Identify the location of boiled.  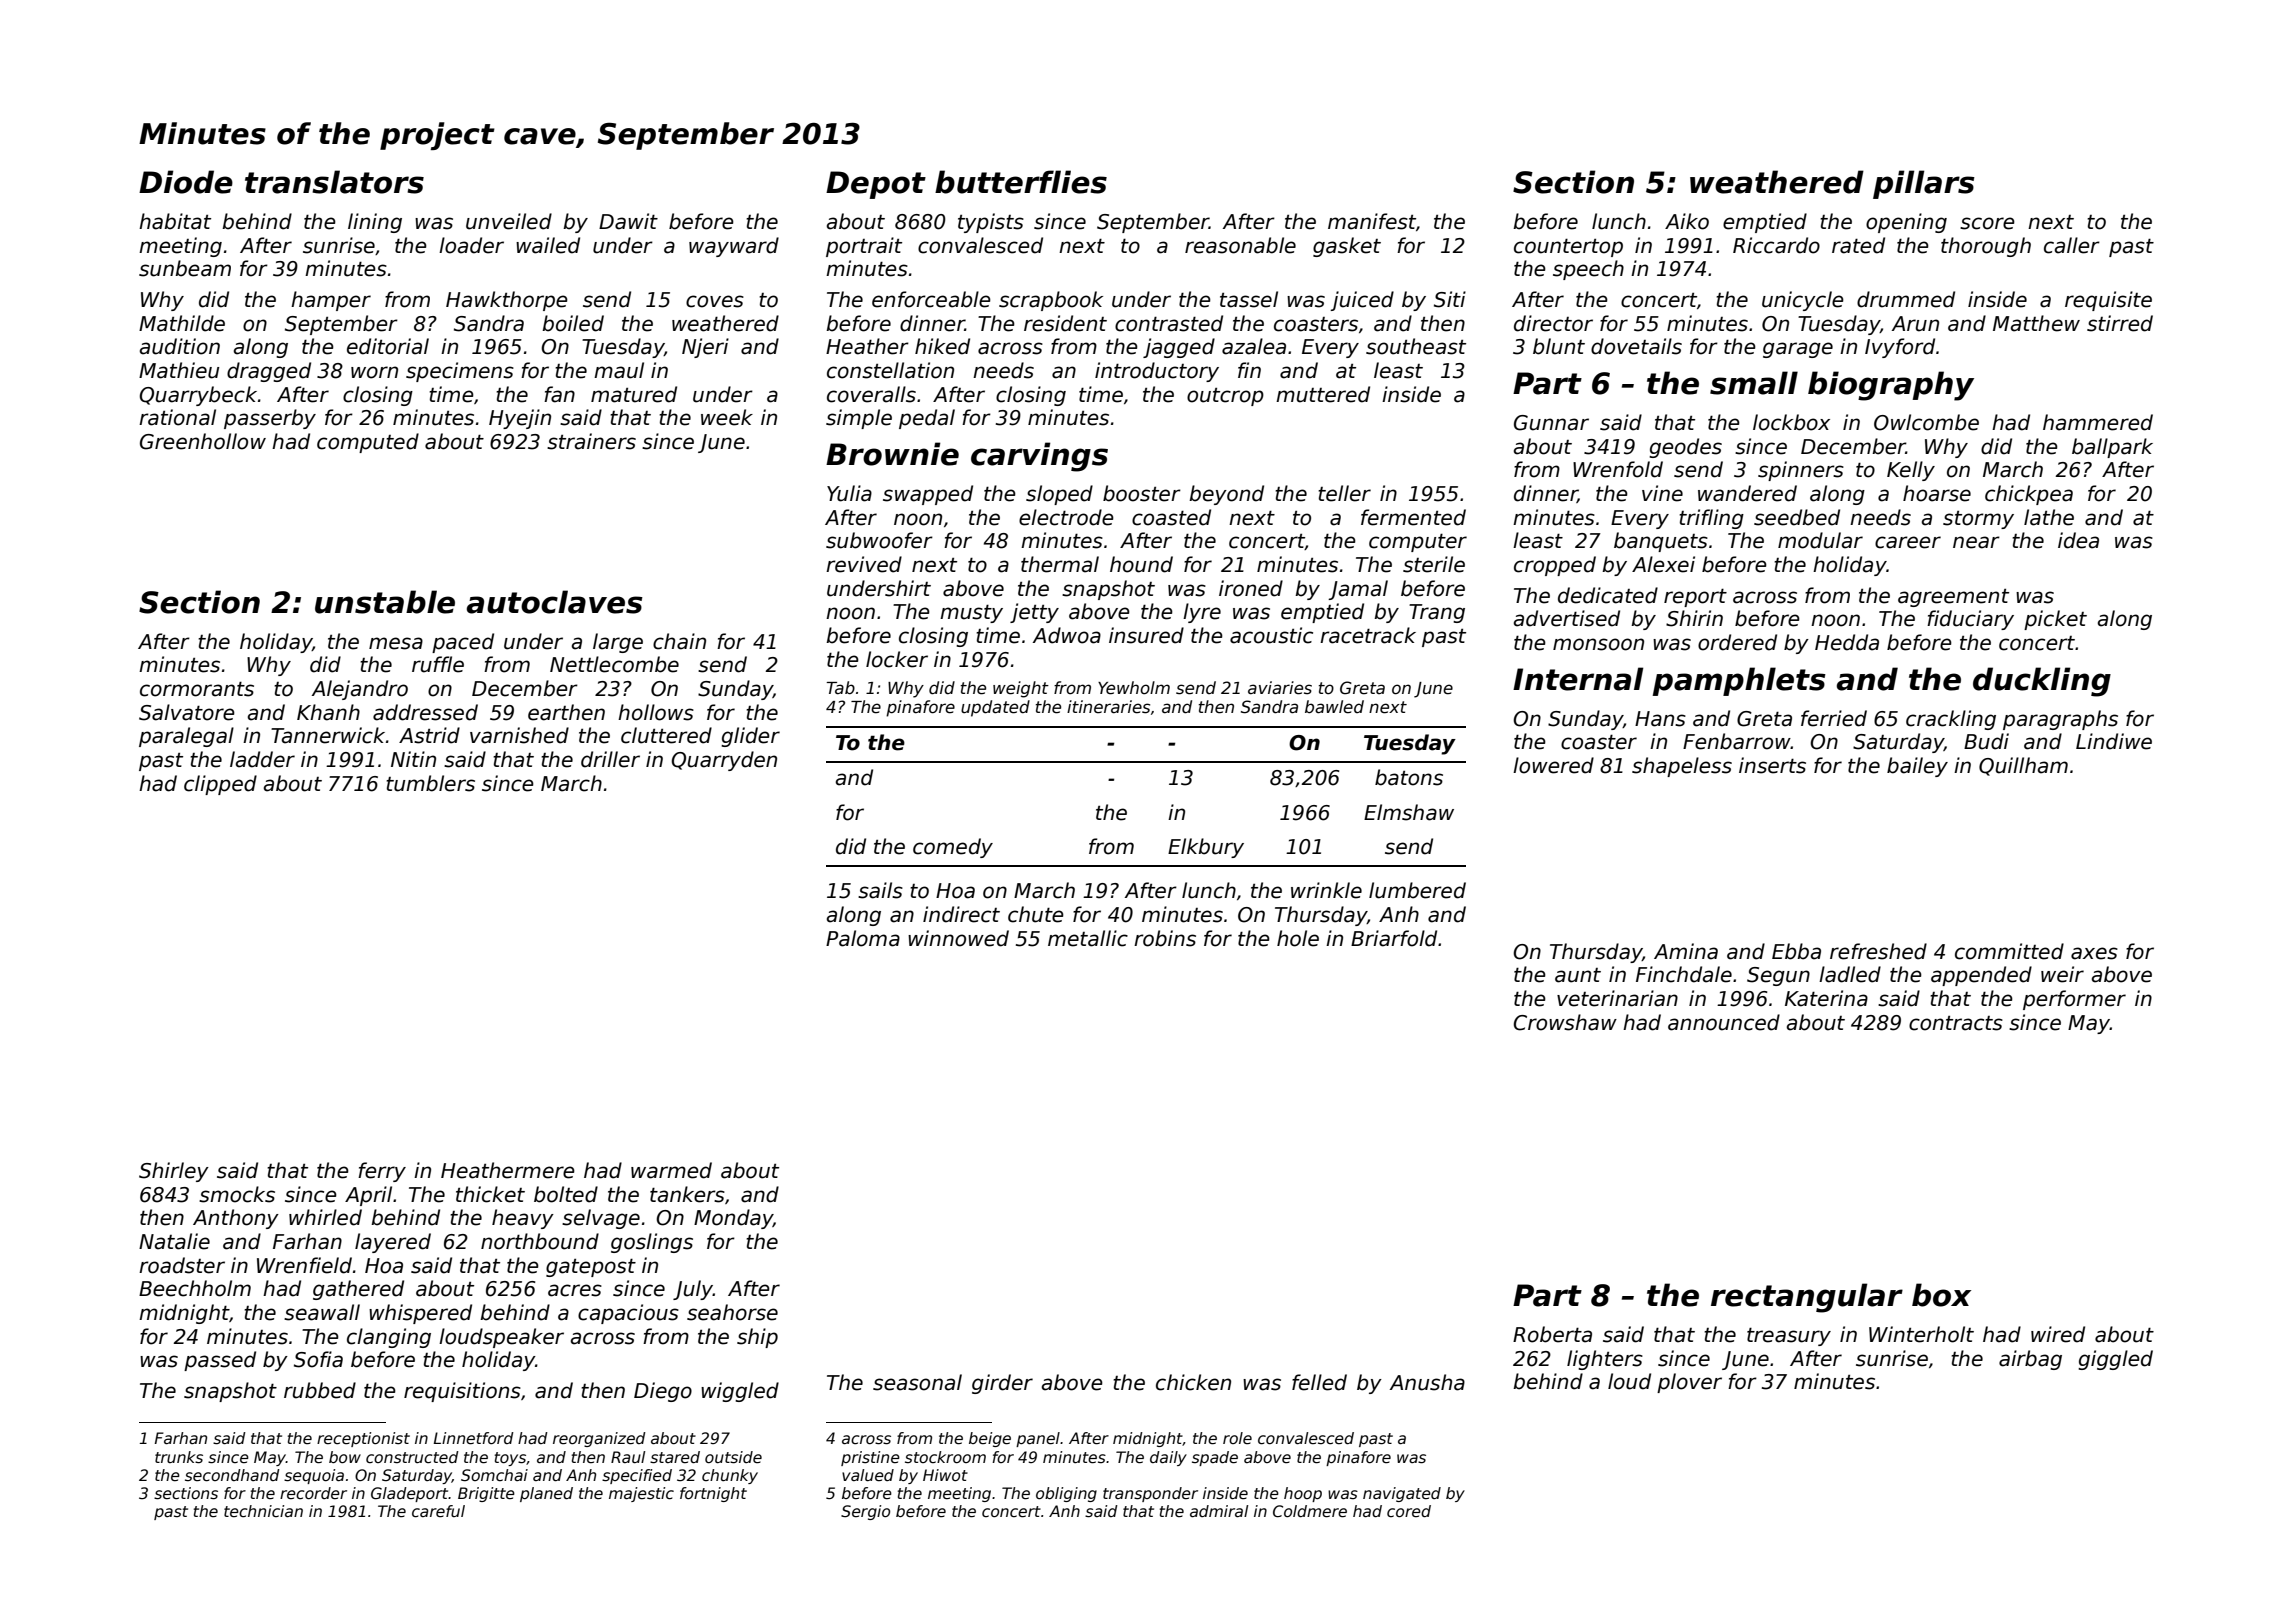
(573, 323).
